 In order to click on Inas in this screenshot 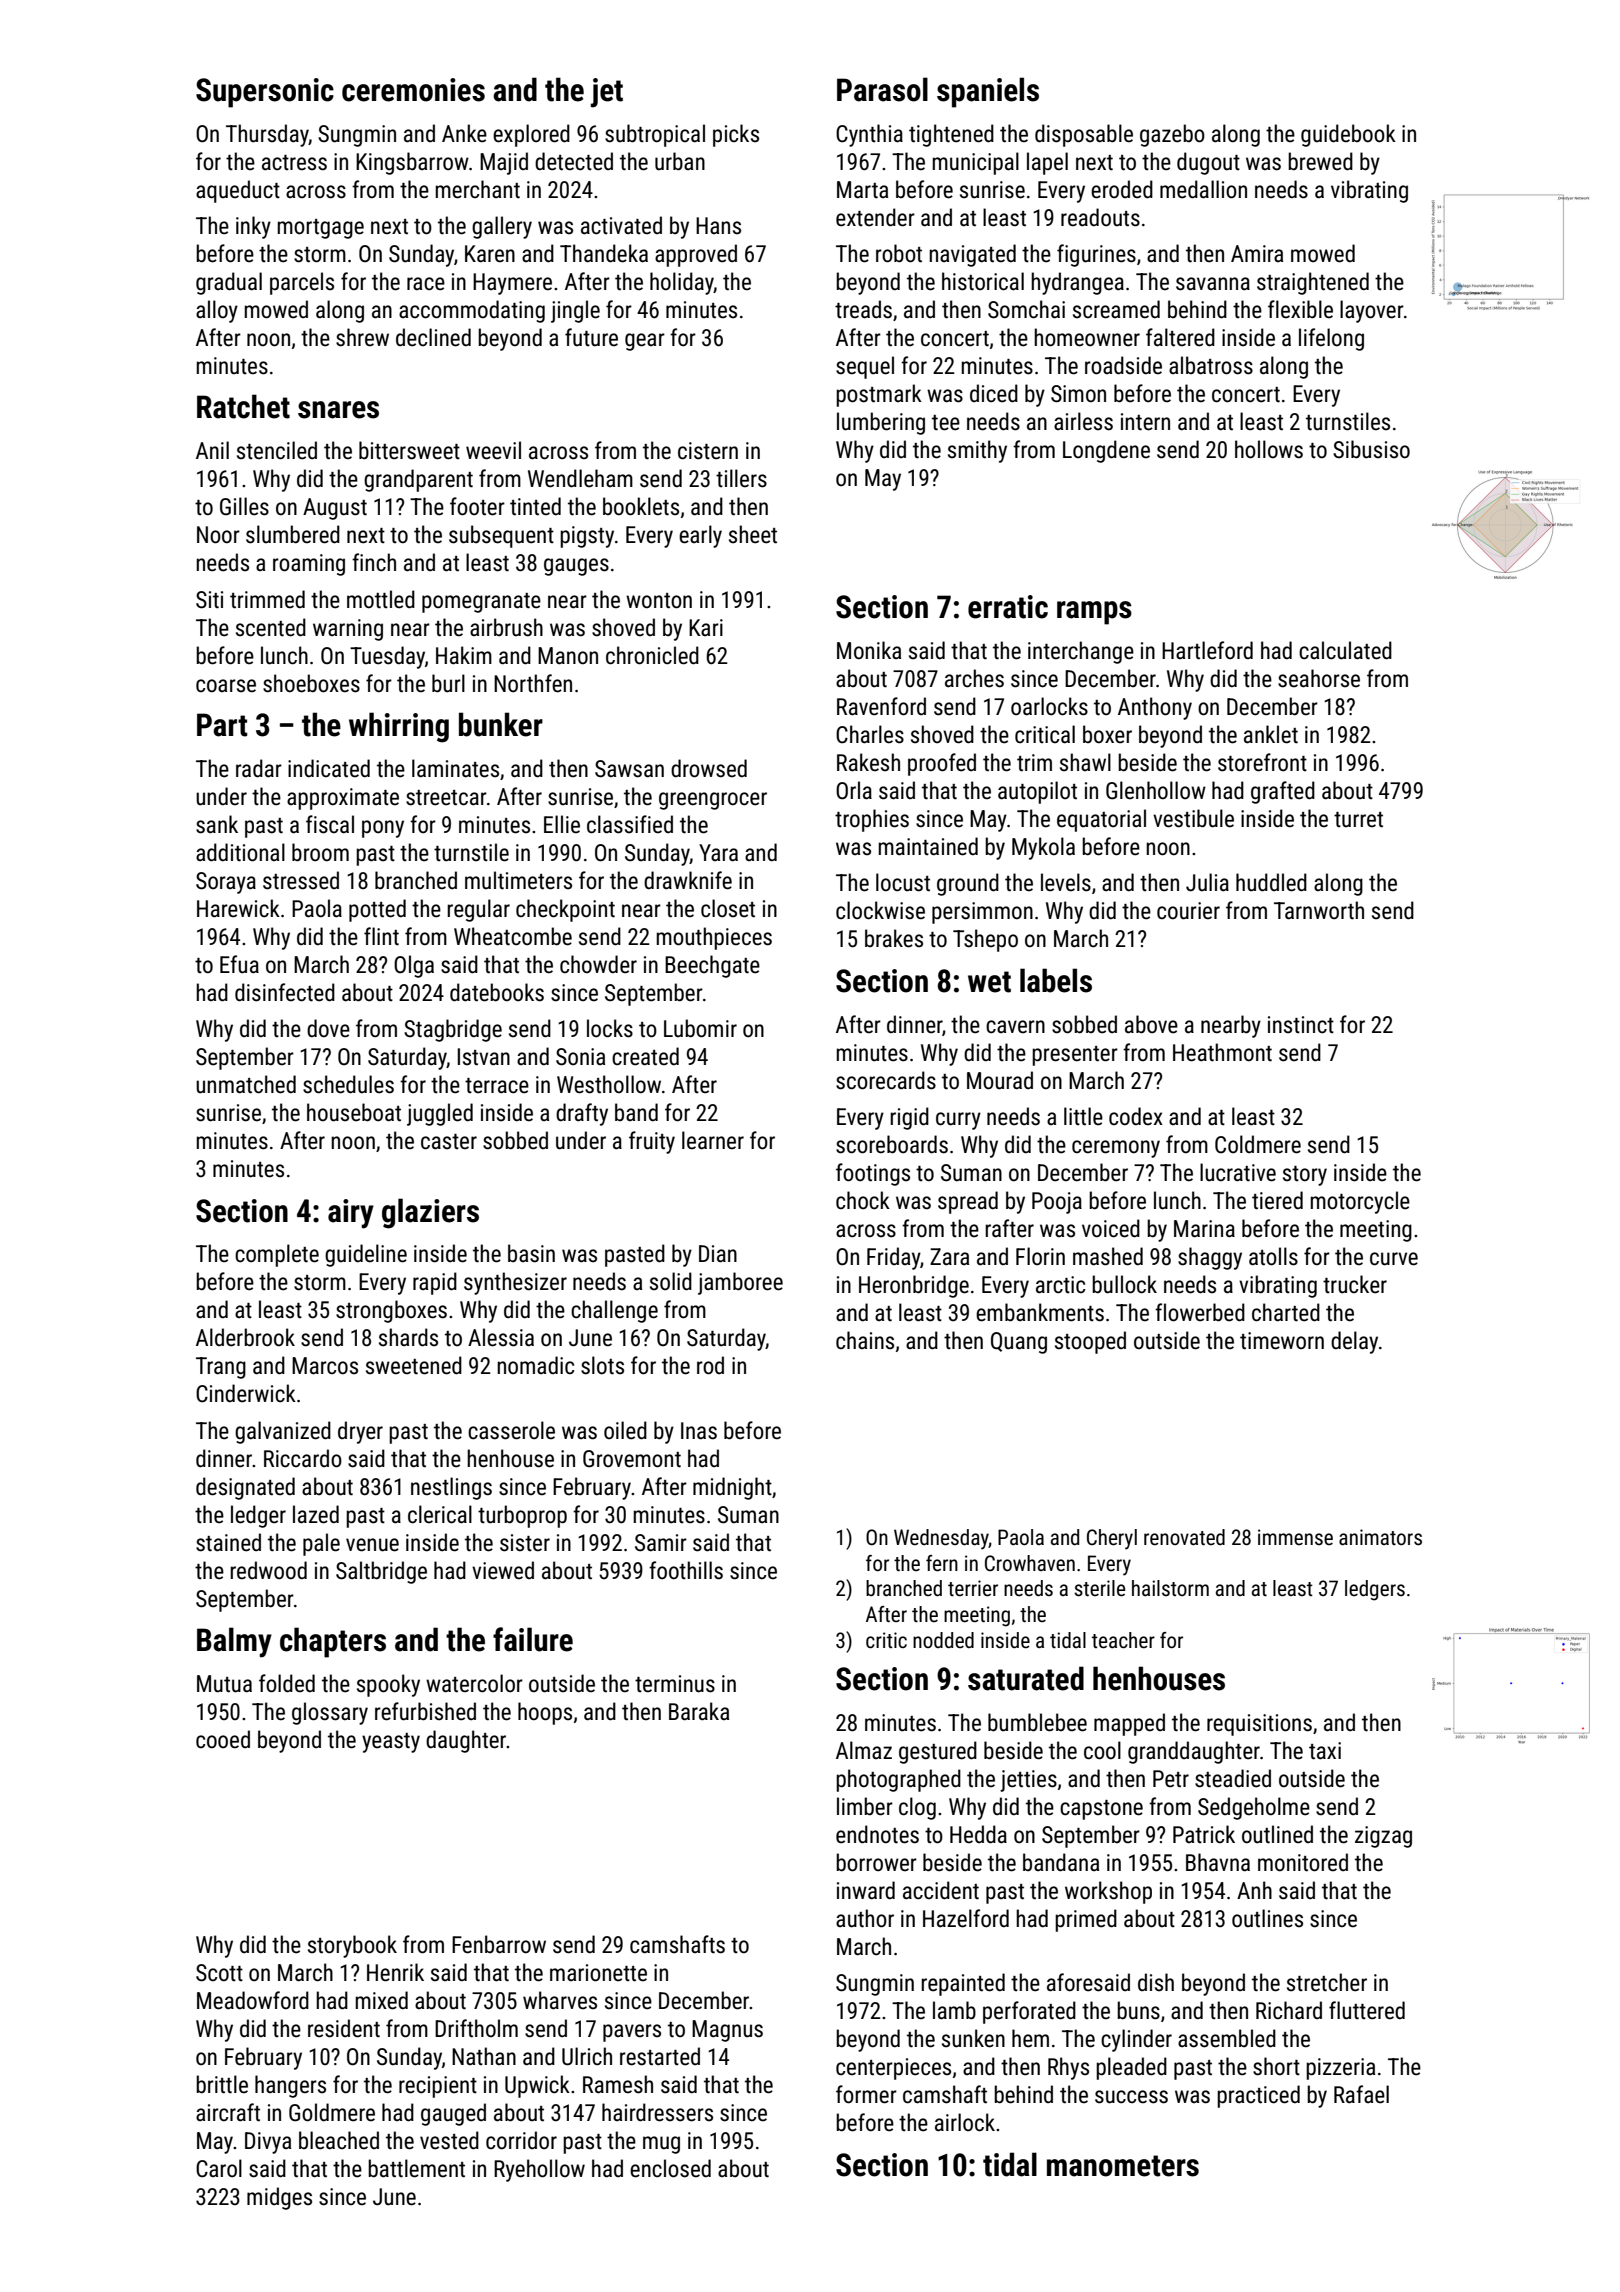, I will do `click(699, 1431)`.
